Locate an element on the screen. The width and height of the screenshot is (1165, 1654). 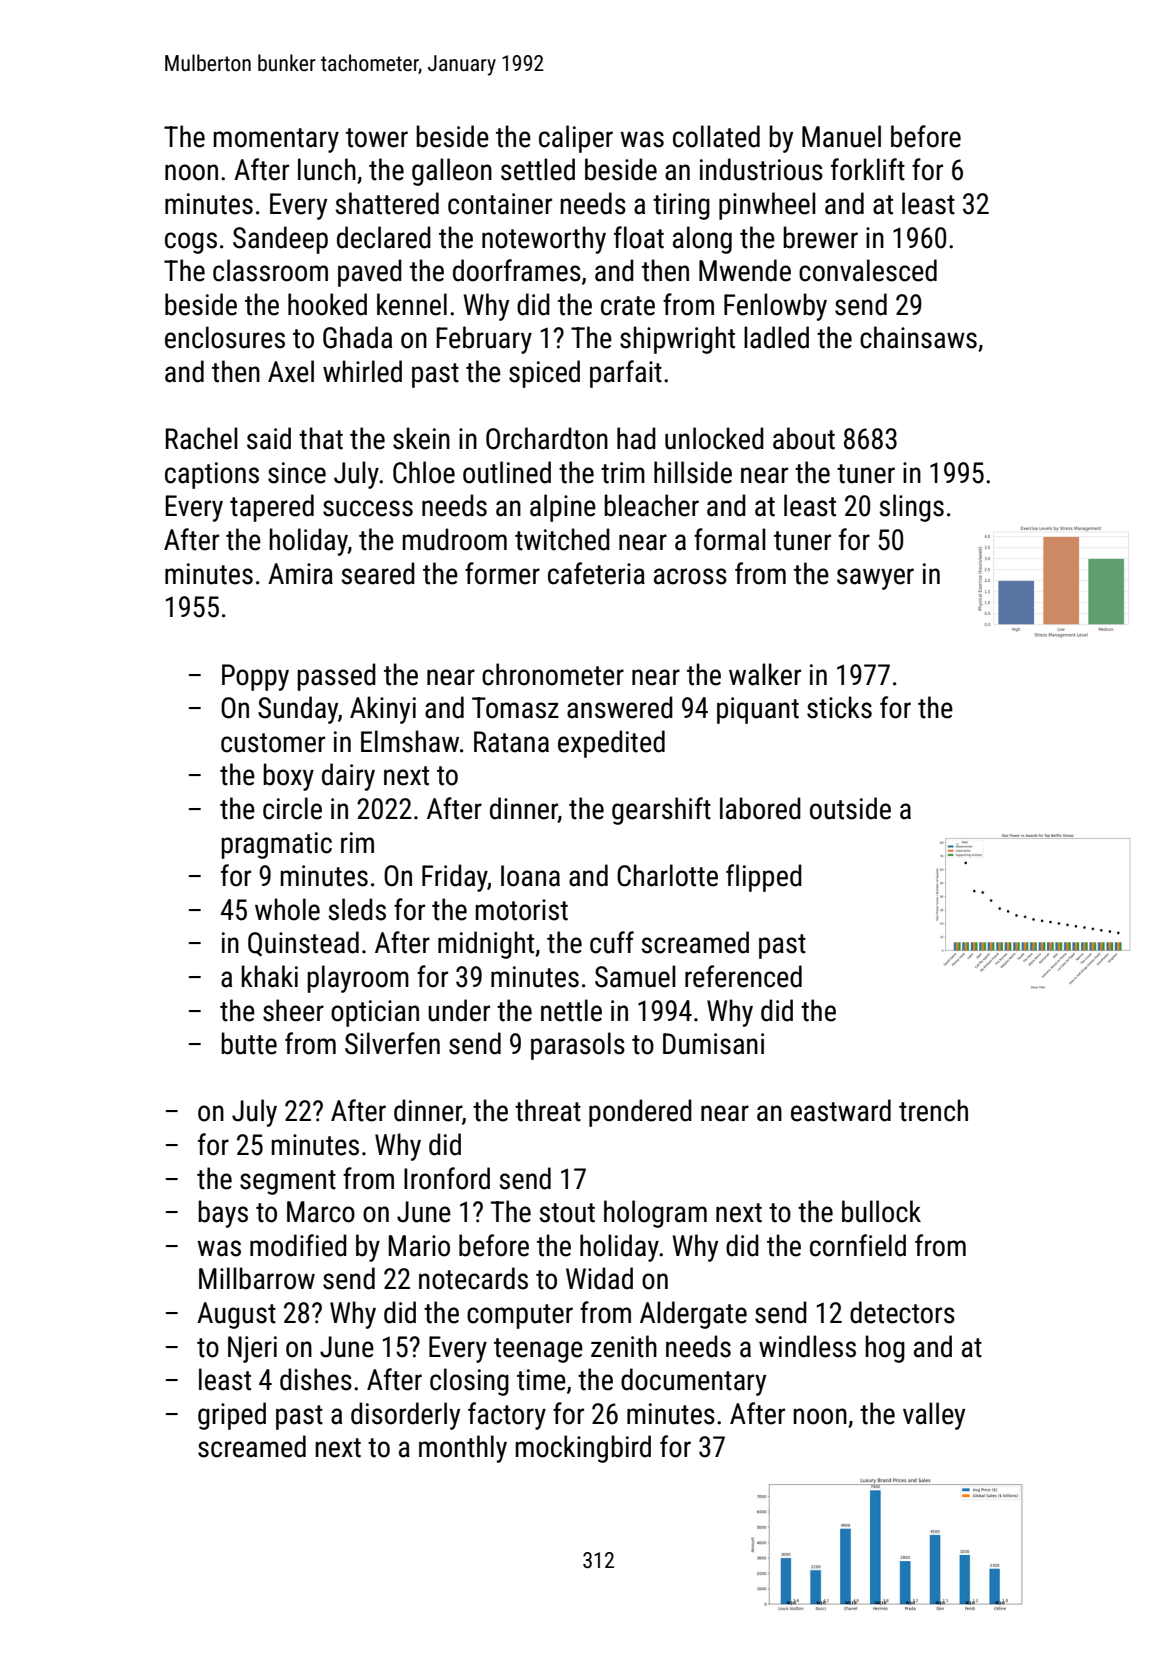
hologram is located at coordinates (655, 1214).
